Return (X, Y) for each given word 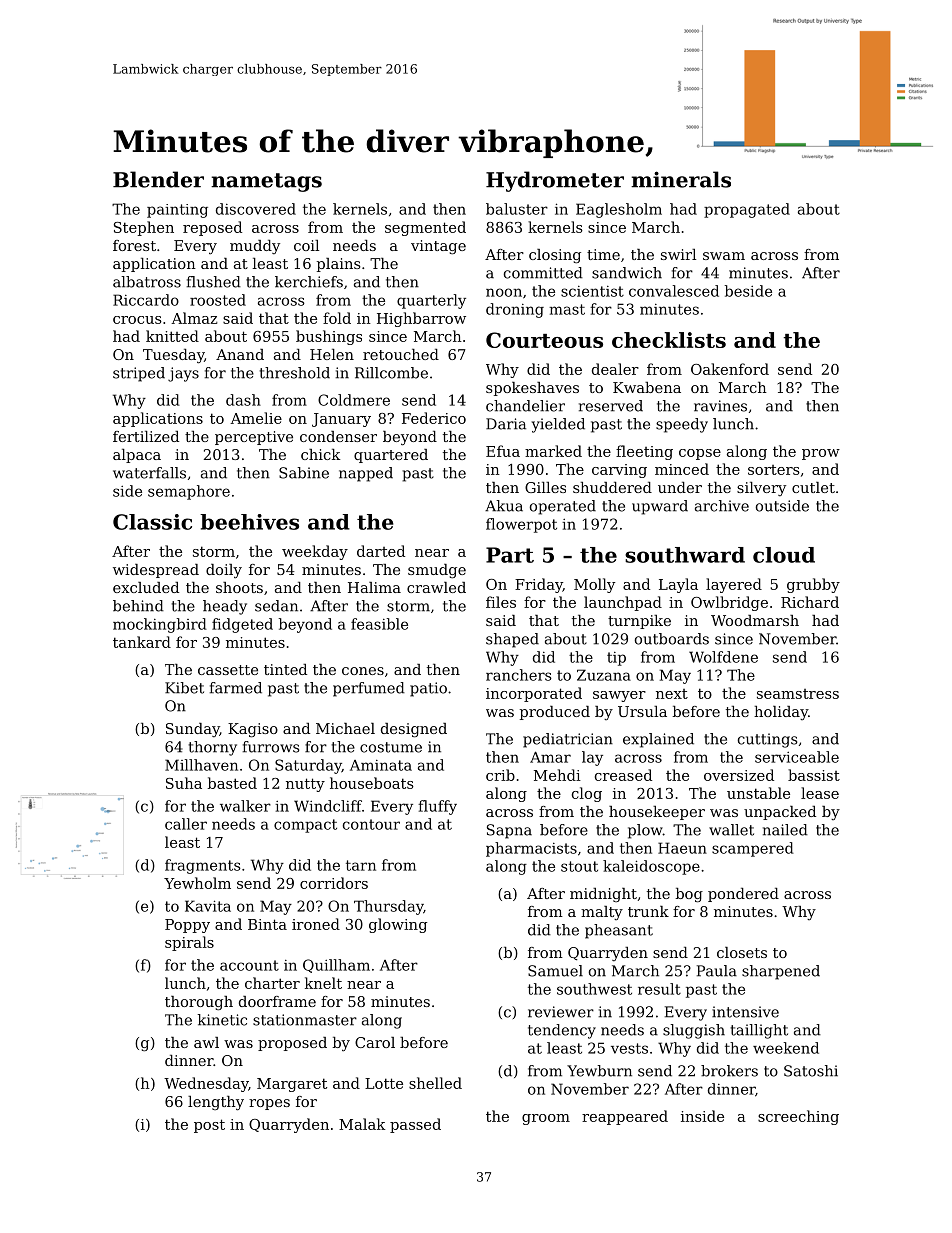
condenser (338, 436)
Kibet (184, 688)
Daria (506, 424)
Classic (152, 522)
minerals (681, 179)
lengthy (216, 1103)
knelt (323, 983)
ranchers (519, 675)
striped (139, 374)
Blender (158, 179)
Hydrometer (555, 181)
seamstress (798, 694)
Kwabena (647, 387)
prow (821, 454)
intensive (745, 1012)
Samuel (555, 971)
